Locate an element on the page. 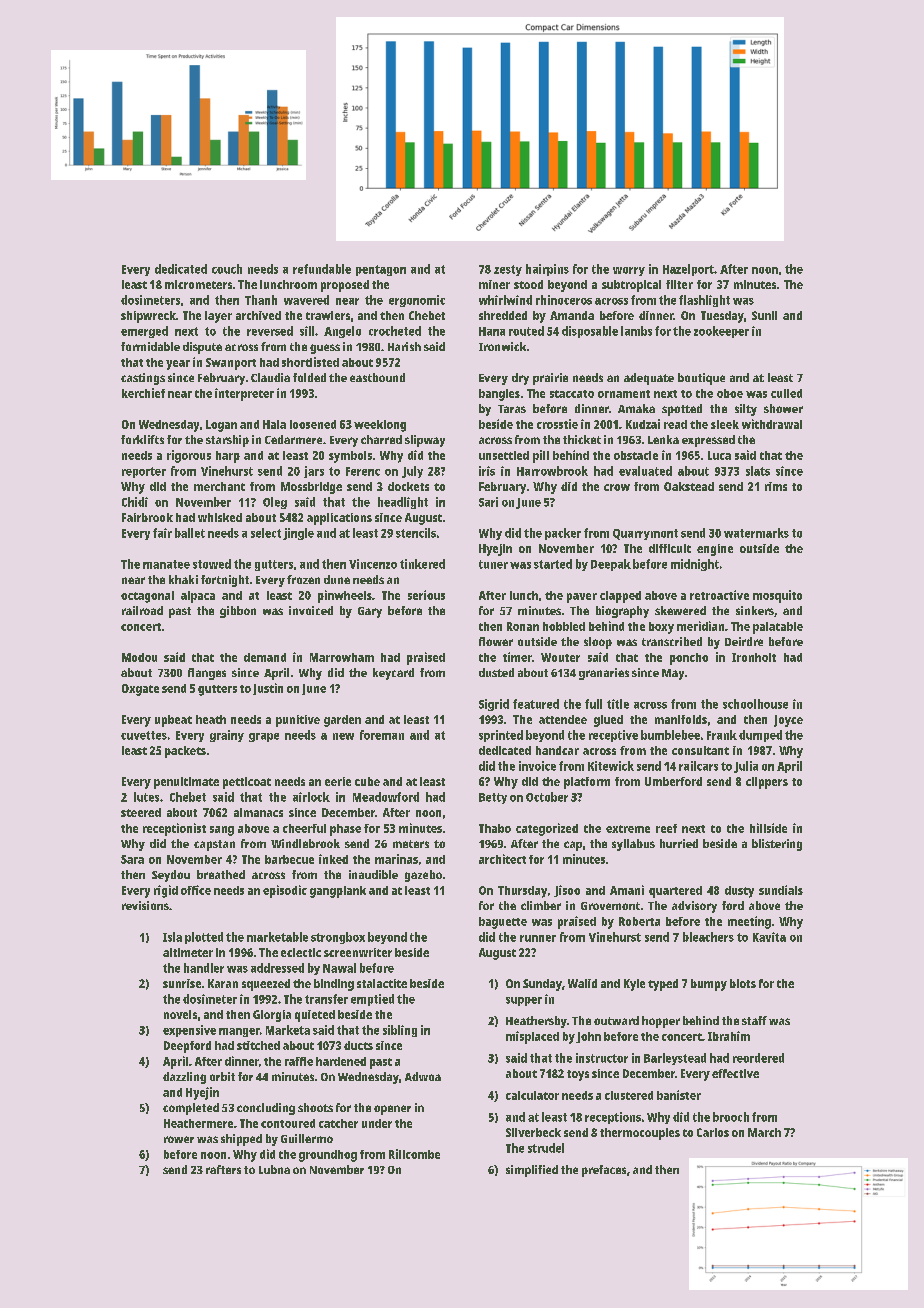 Image resolution: width=924 pixels, height=1308 pixels. Hazelport is located at coordinates (688, 270).
